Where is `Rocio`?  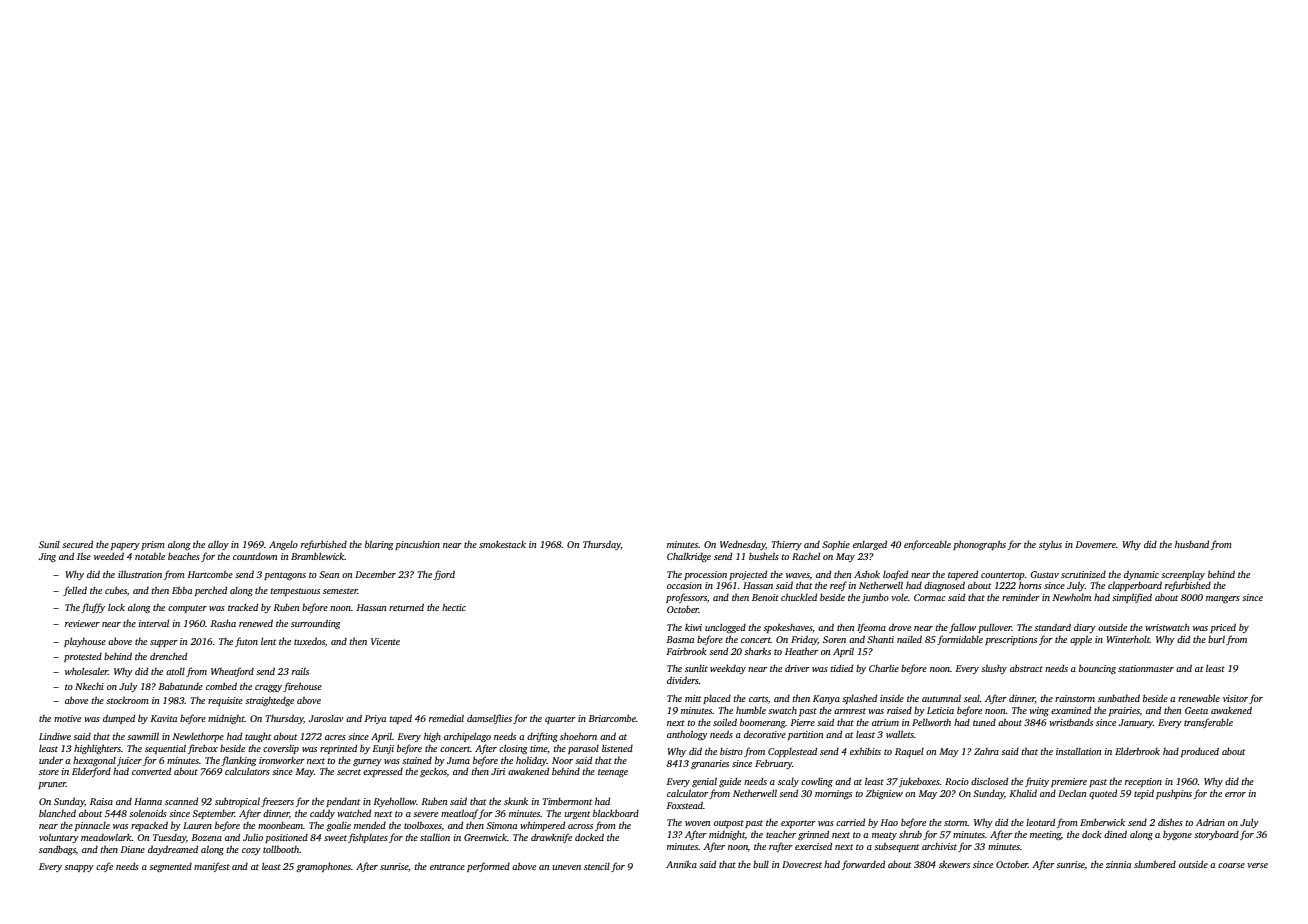
Rocio is located at coordinates (957, 781).
